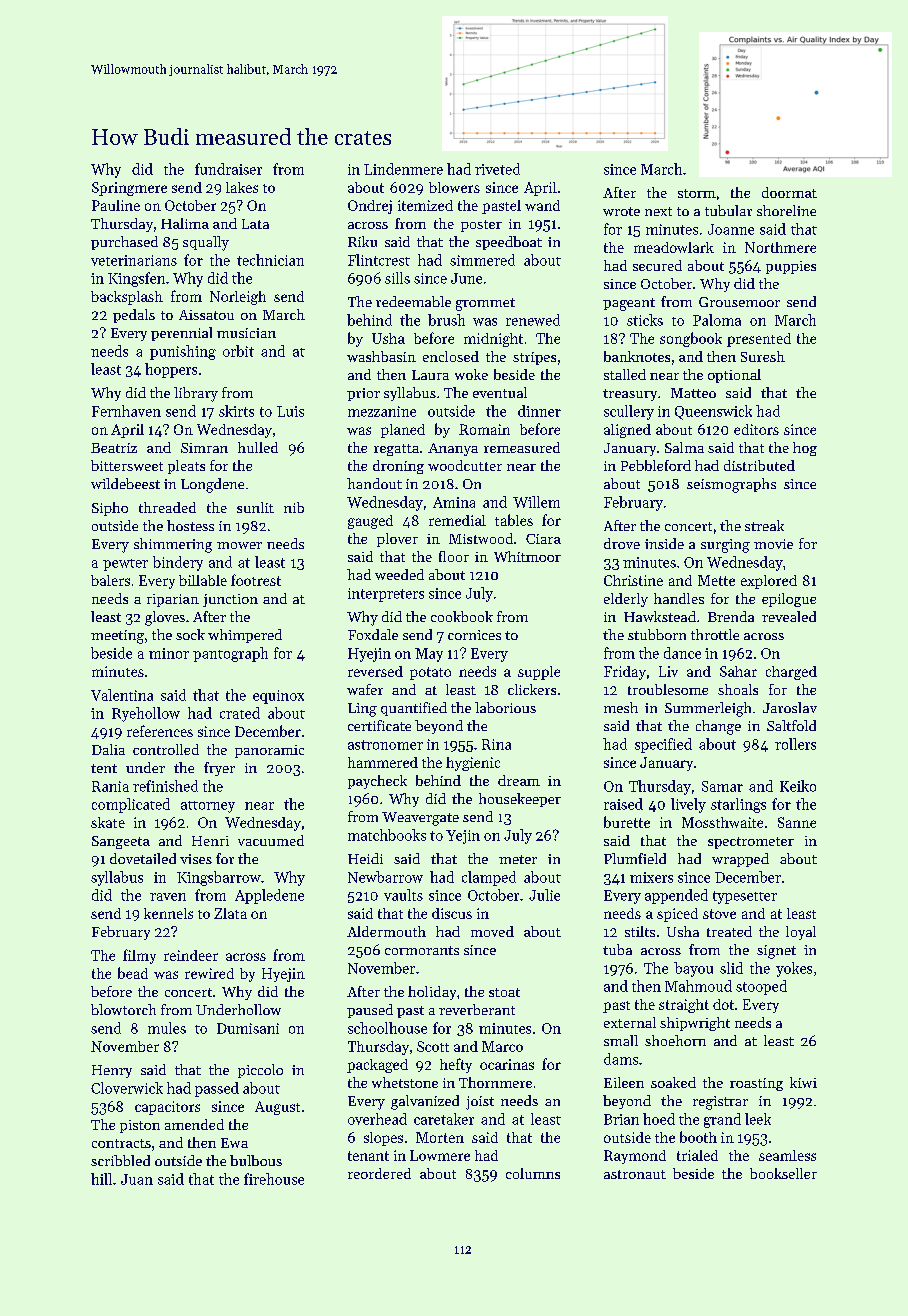  What do you see at coordinates (430, 673) in the screenshot?
I see `potato` at bounding box center [430, 673].
